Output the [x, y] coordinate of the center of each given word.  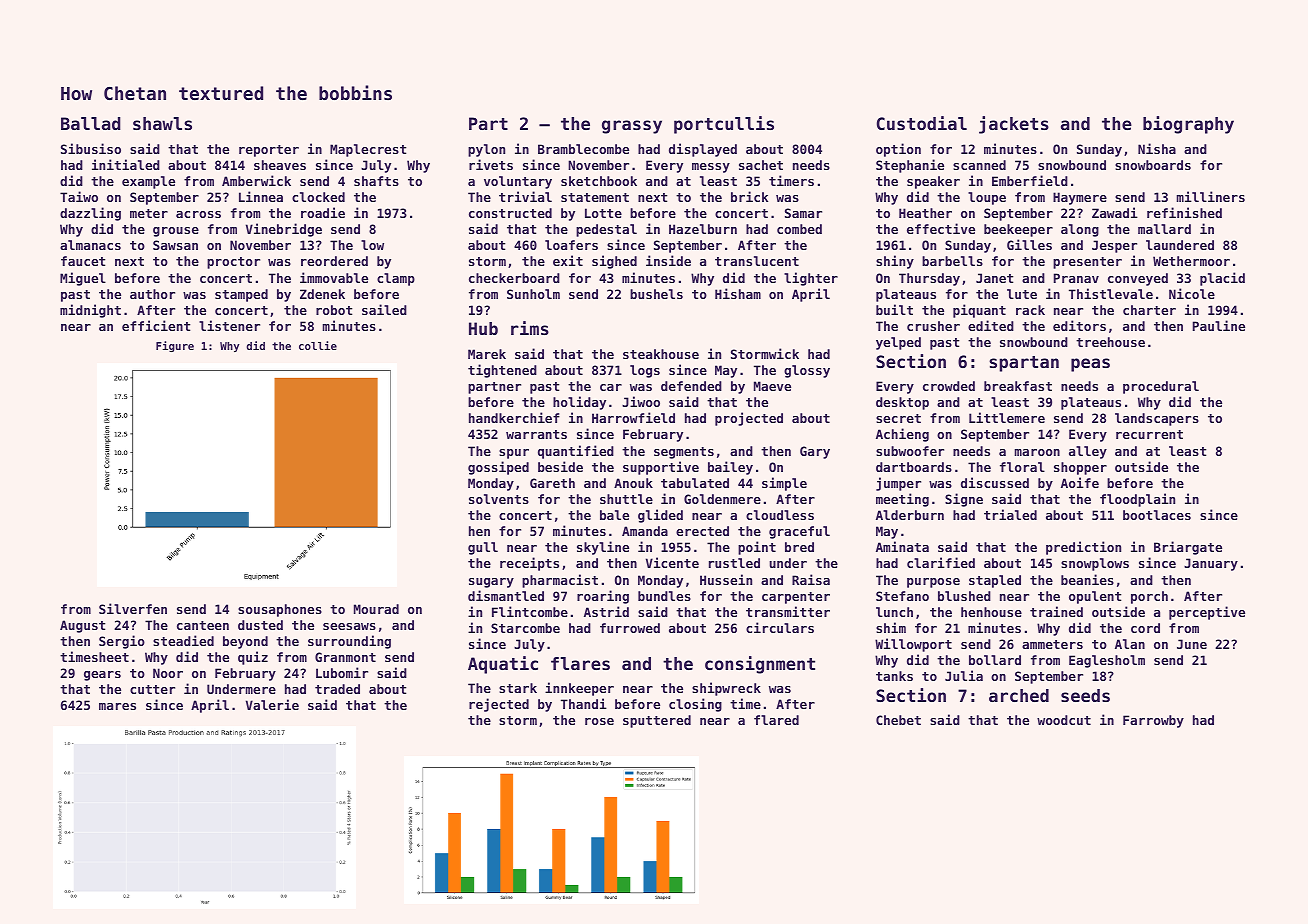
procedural [1161, 387]
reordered [334, 261]
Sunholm [533, 294]
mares [117, 706]
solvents [499, 499]
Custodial [922, 123]
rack [1030, 310]
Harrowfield [633, 417]
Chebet [898, 720]
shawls [162, 123]
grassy [632, 127]
